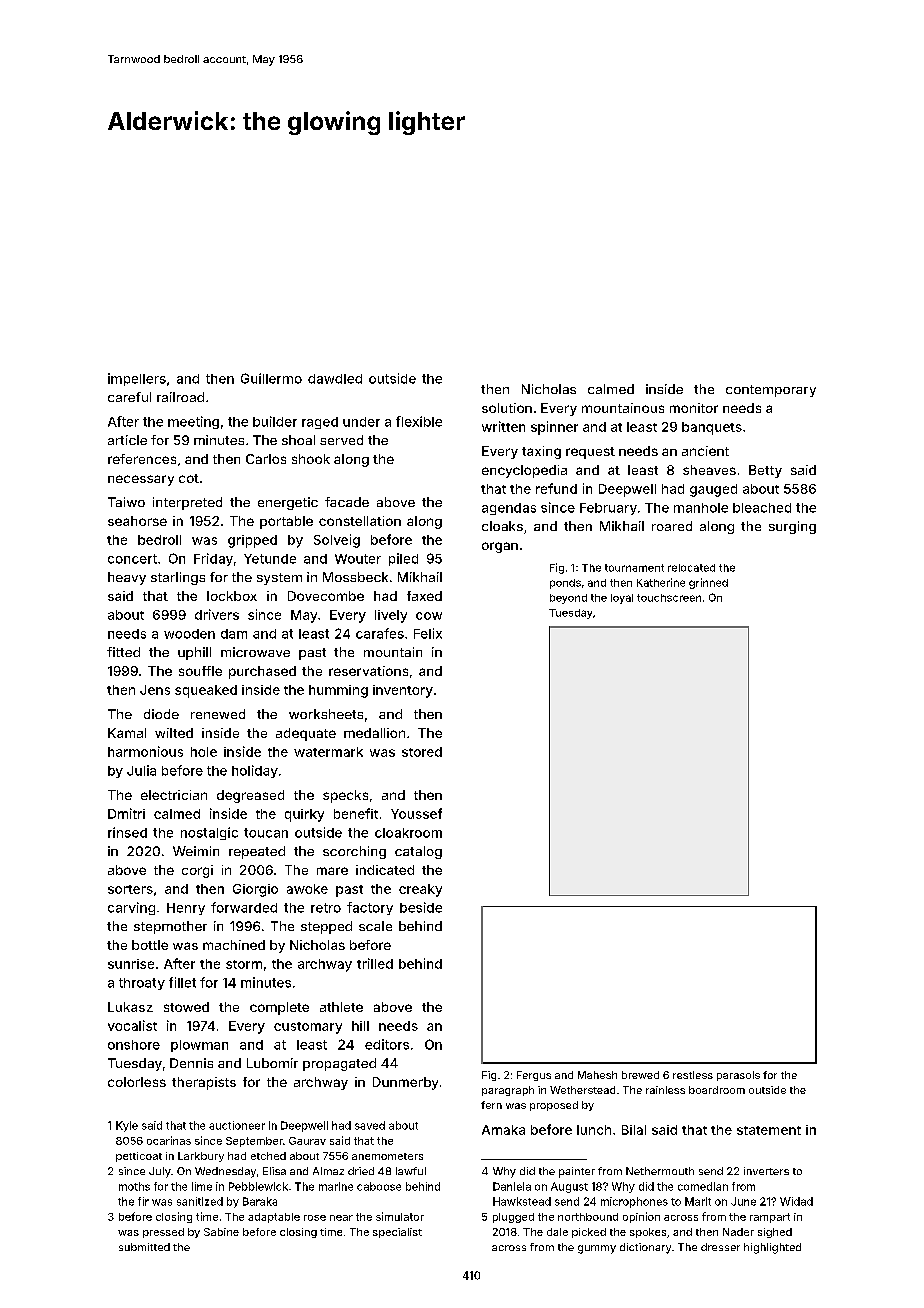  I want to click on beside, so click(421, 907).
